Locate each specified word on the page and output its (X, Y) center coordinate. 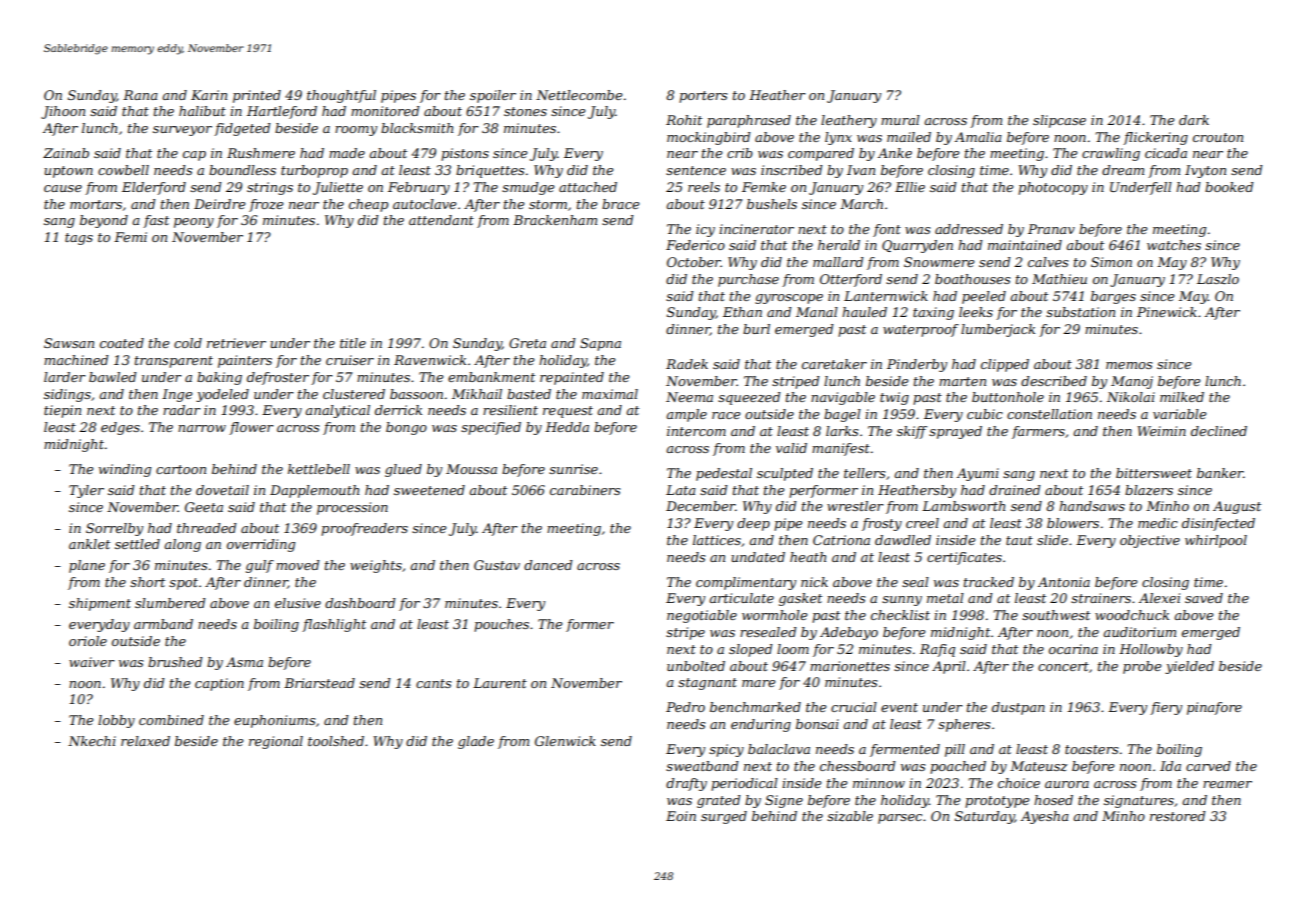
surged (724, 817)
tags (79, 239)
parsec (900, 819)
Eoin (681, 816)
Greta (527, 343)
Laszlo (1218, 279)
